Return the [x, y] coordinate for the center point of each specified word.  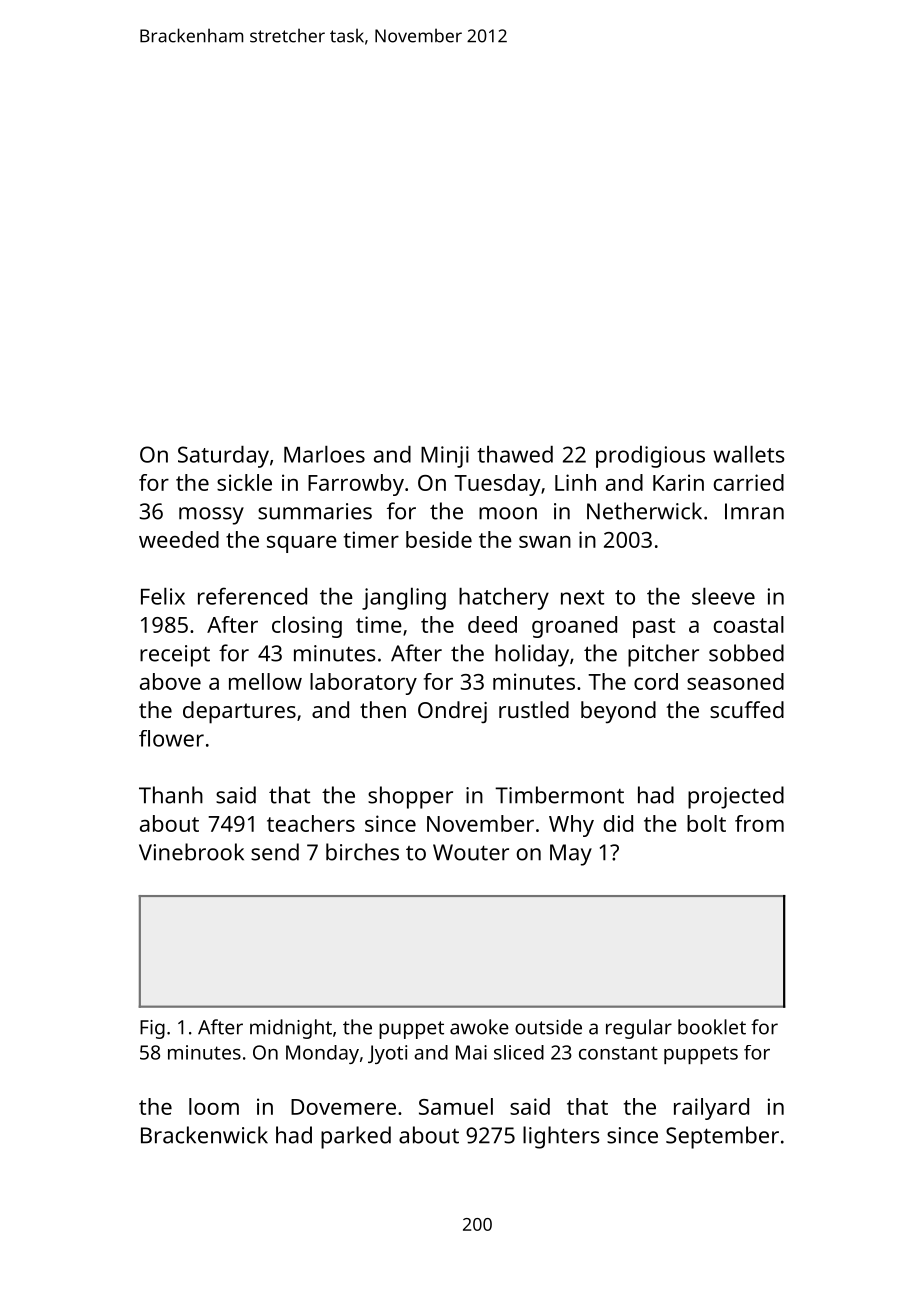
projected [736, 797]
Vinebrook [191, 852]
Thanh [171, 795]
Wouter [471, 852]
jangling [404, 599]
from [759, 823]
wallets [749, 454]
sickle [244, 482]
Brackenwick [204, 1135]
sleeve [723, 596]
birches [362, 852]
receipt [175, 656]
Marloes [324, 454]
